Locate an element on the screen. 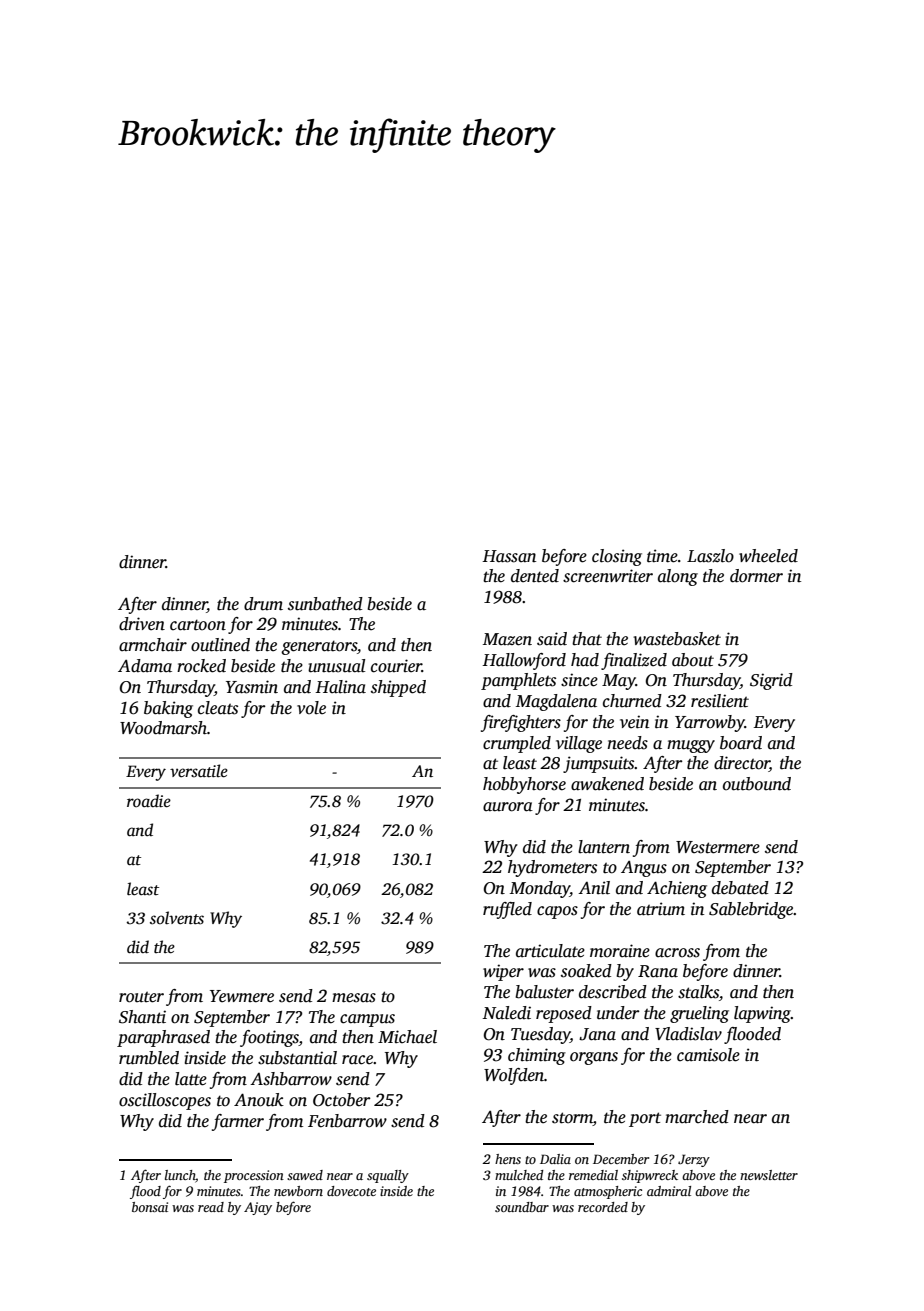  rumbled is located at coordinates (149, 1058).
